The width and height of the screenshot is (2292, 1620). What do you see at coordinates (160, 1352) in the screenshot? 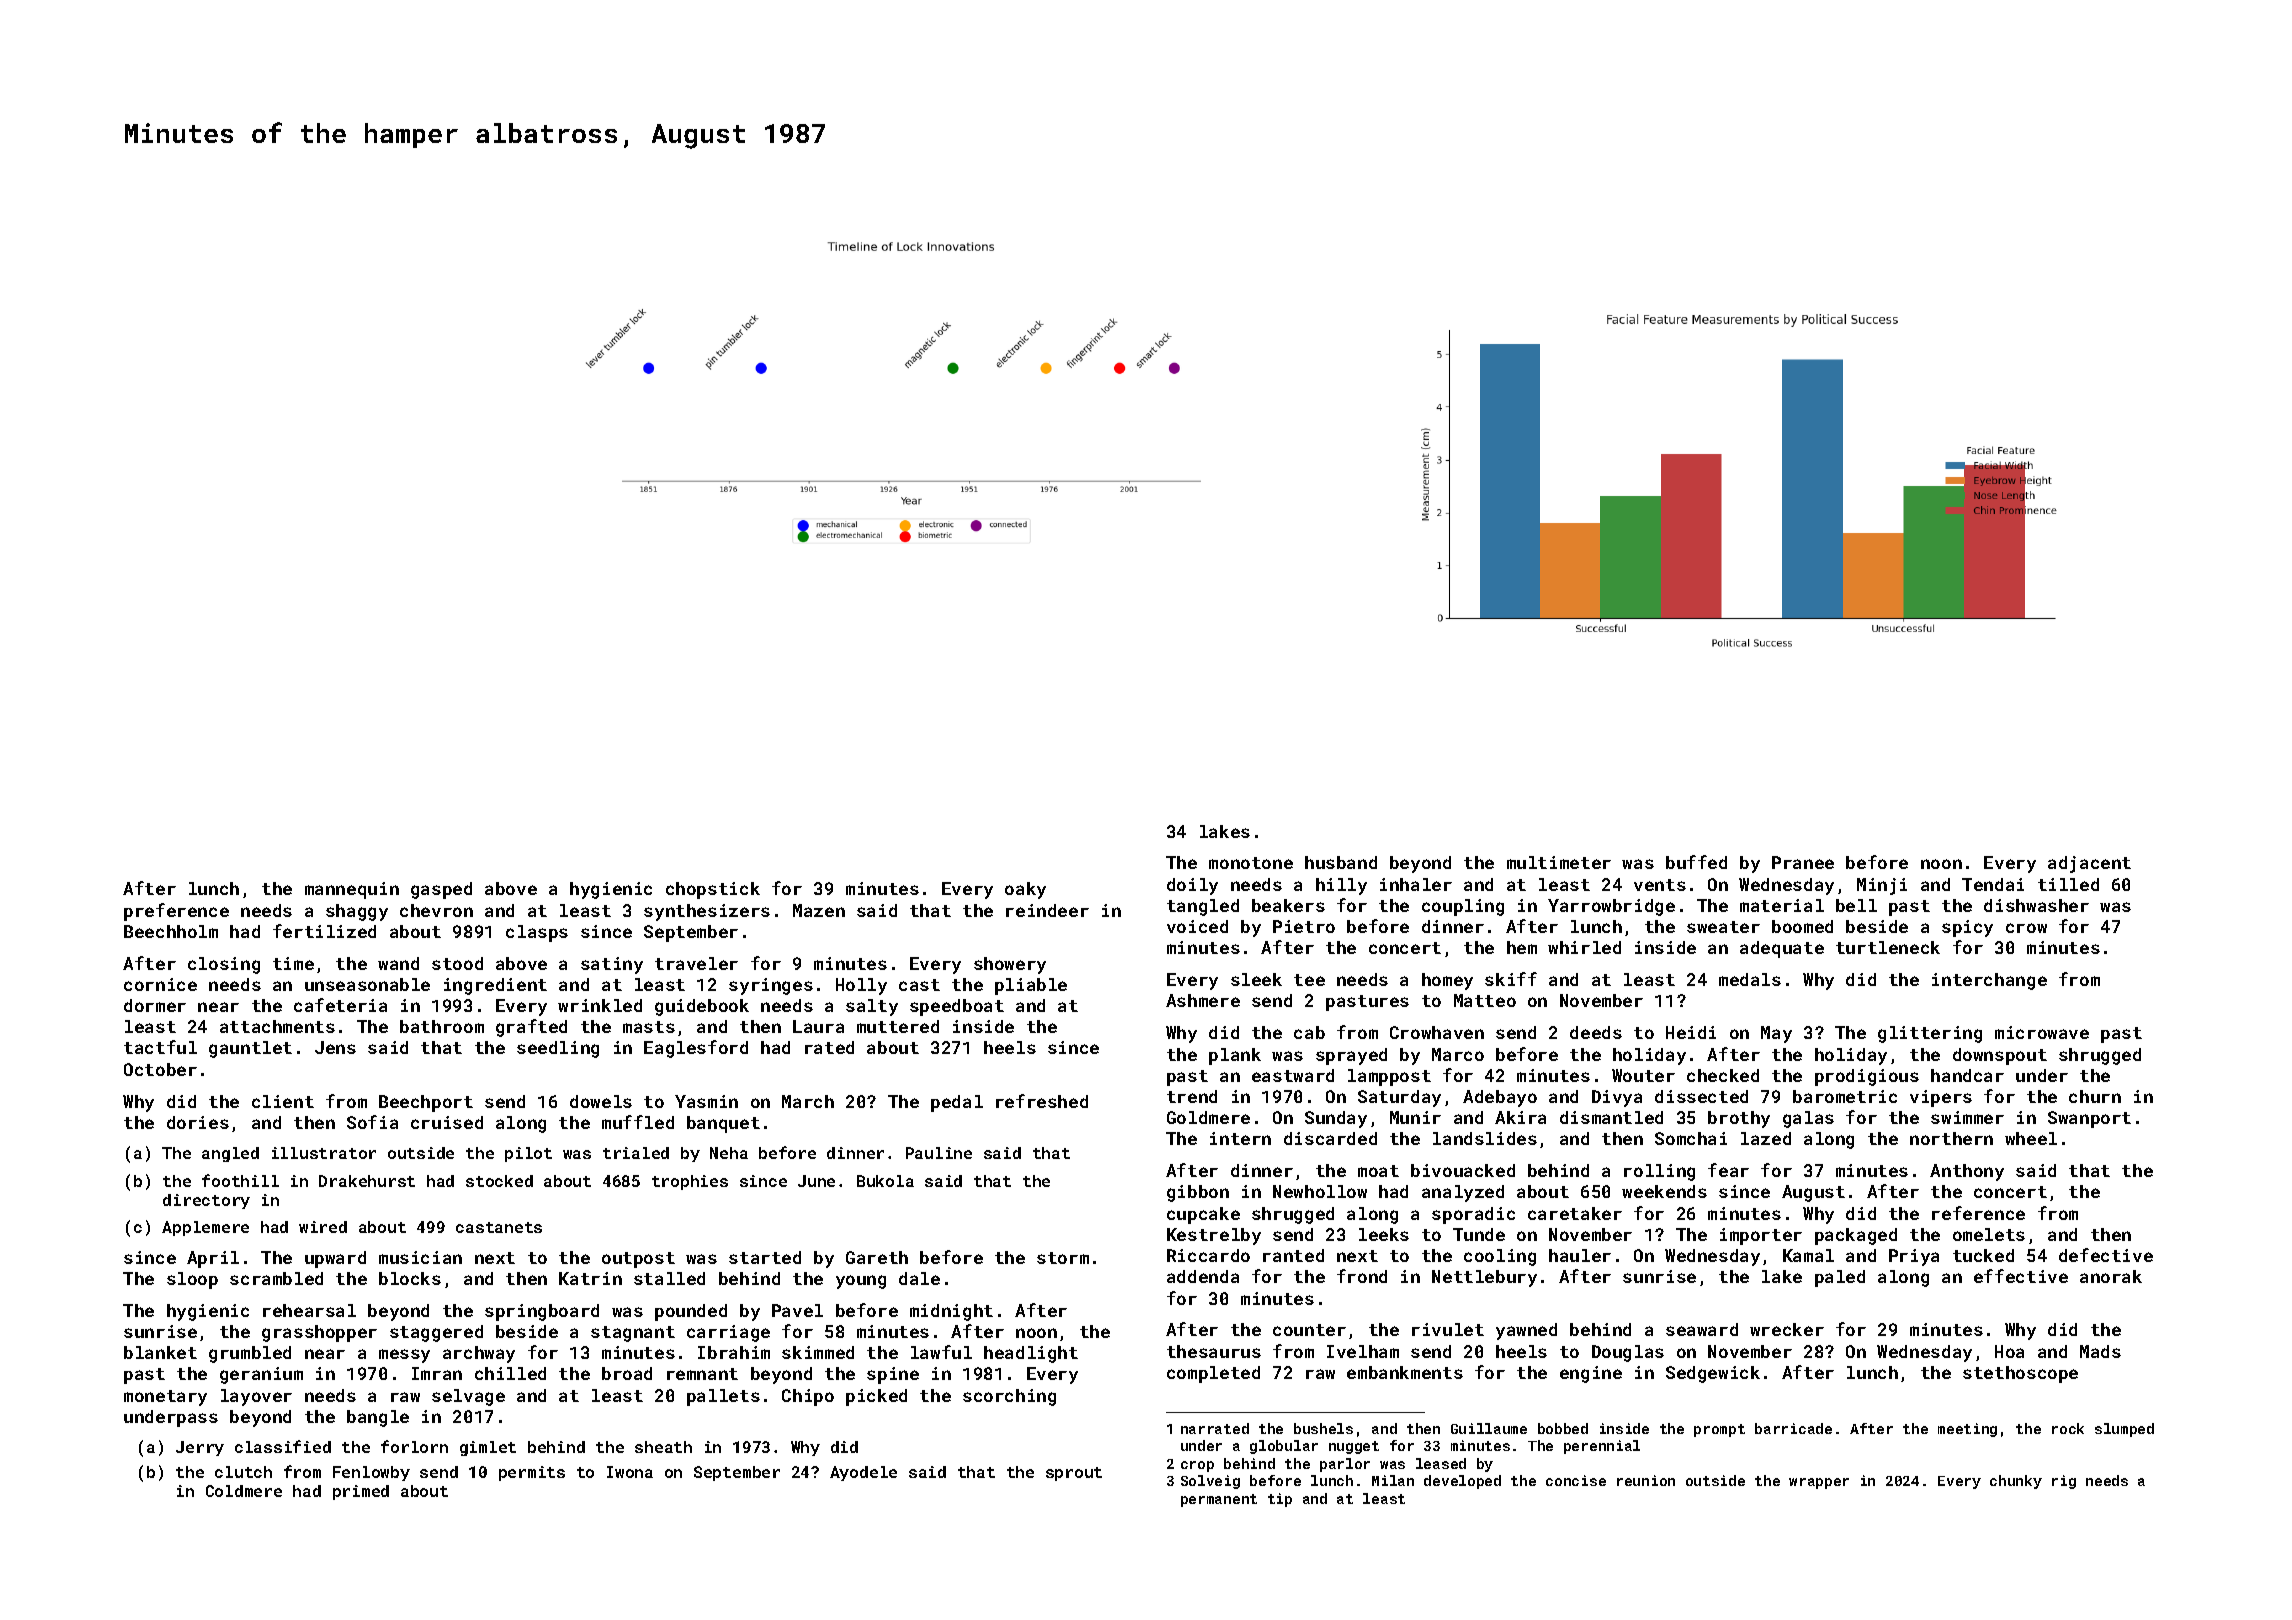
I see `blanket` at bounding box center [160, 1352].
